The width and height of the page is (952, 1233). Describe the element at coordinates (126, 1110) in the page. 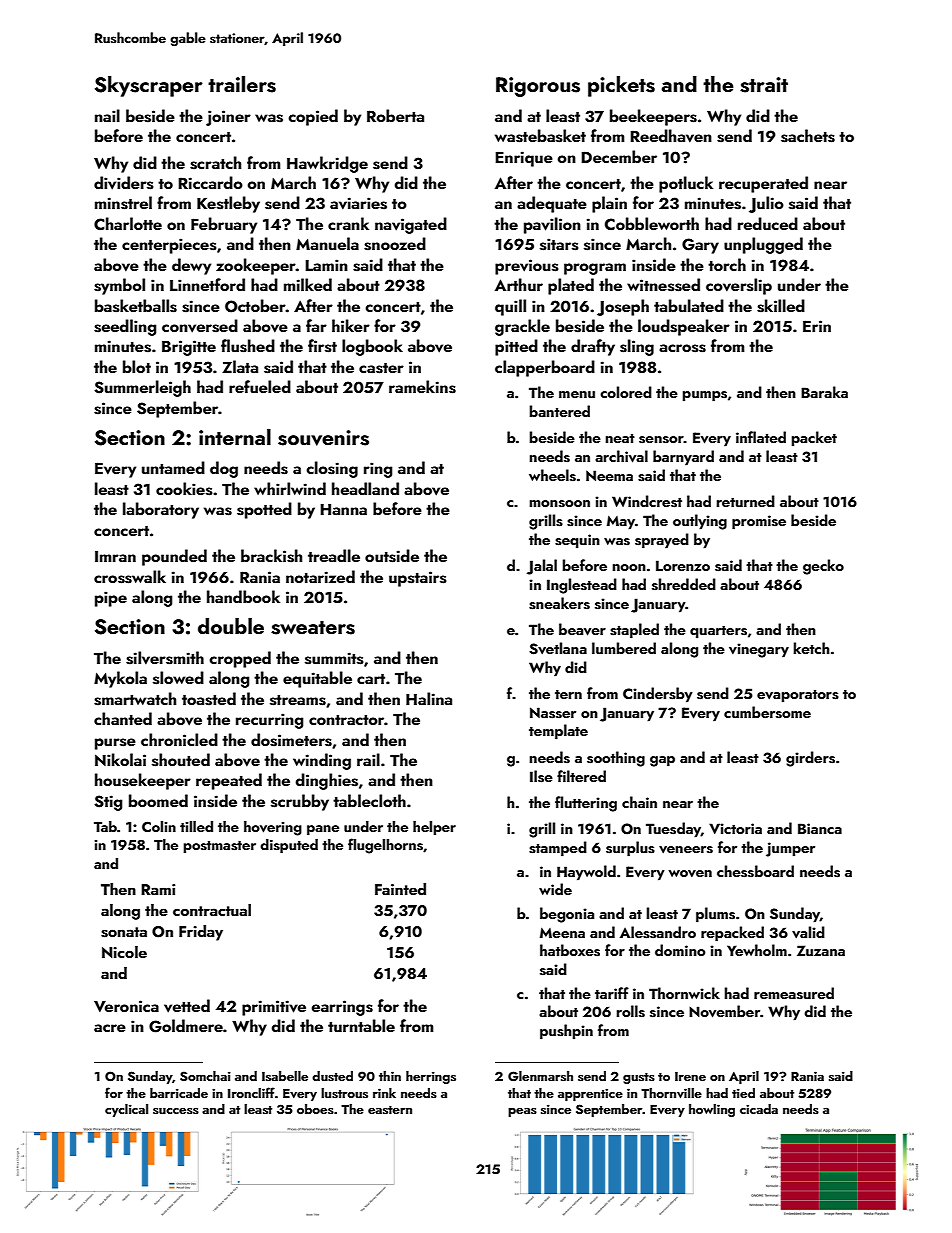

I see `cyclical` at that location.
